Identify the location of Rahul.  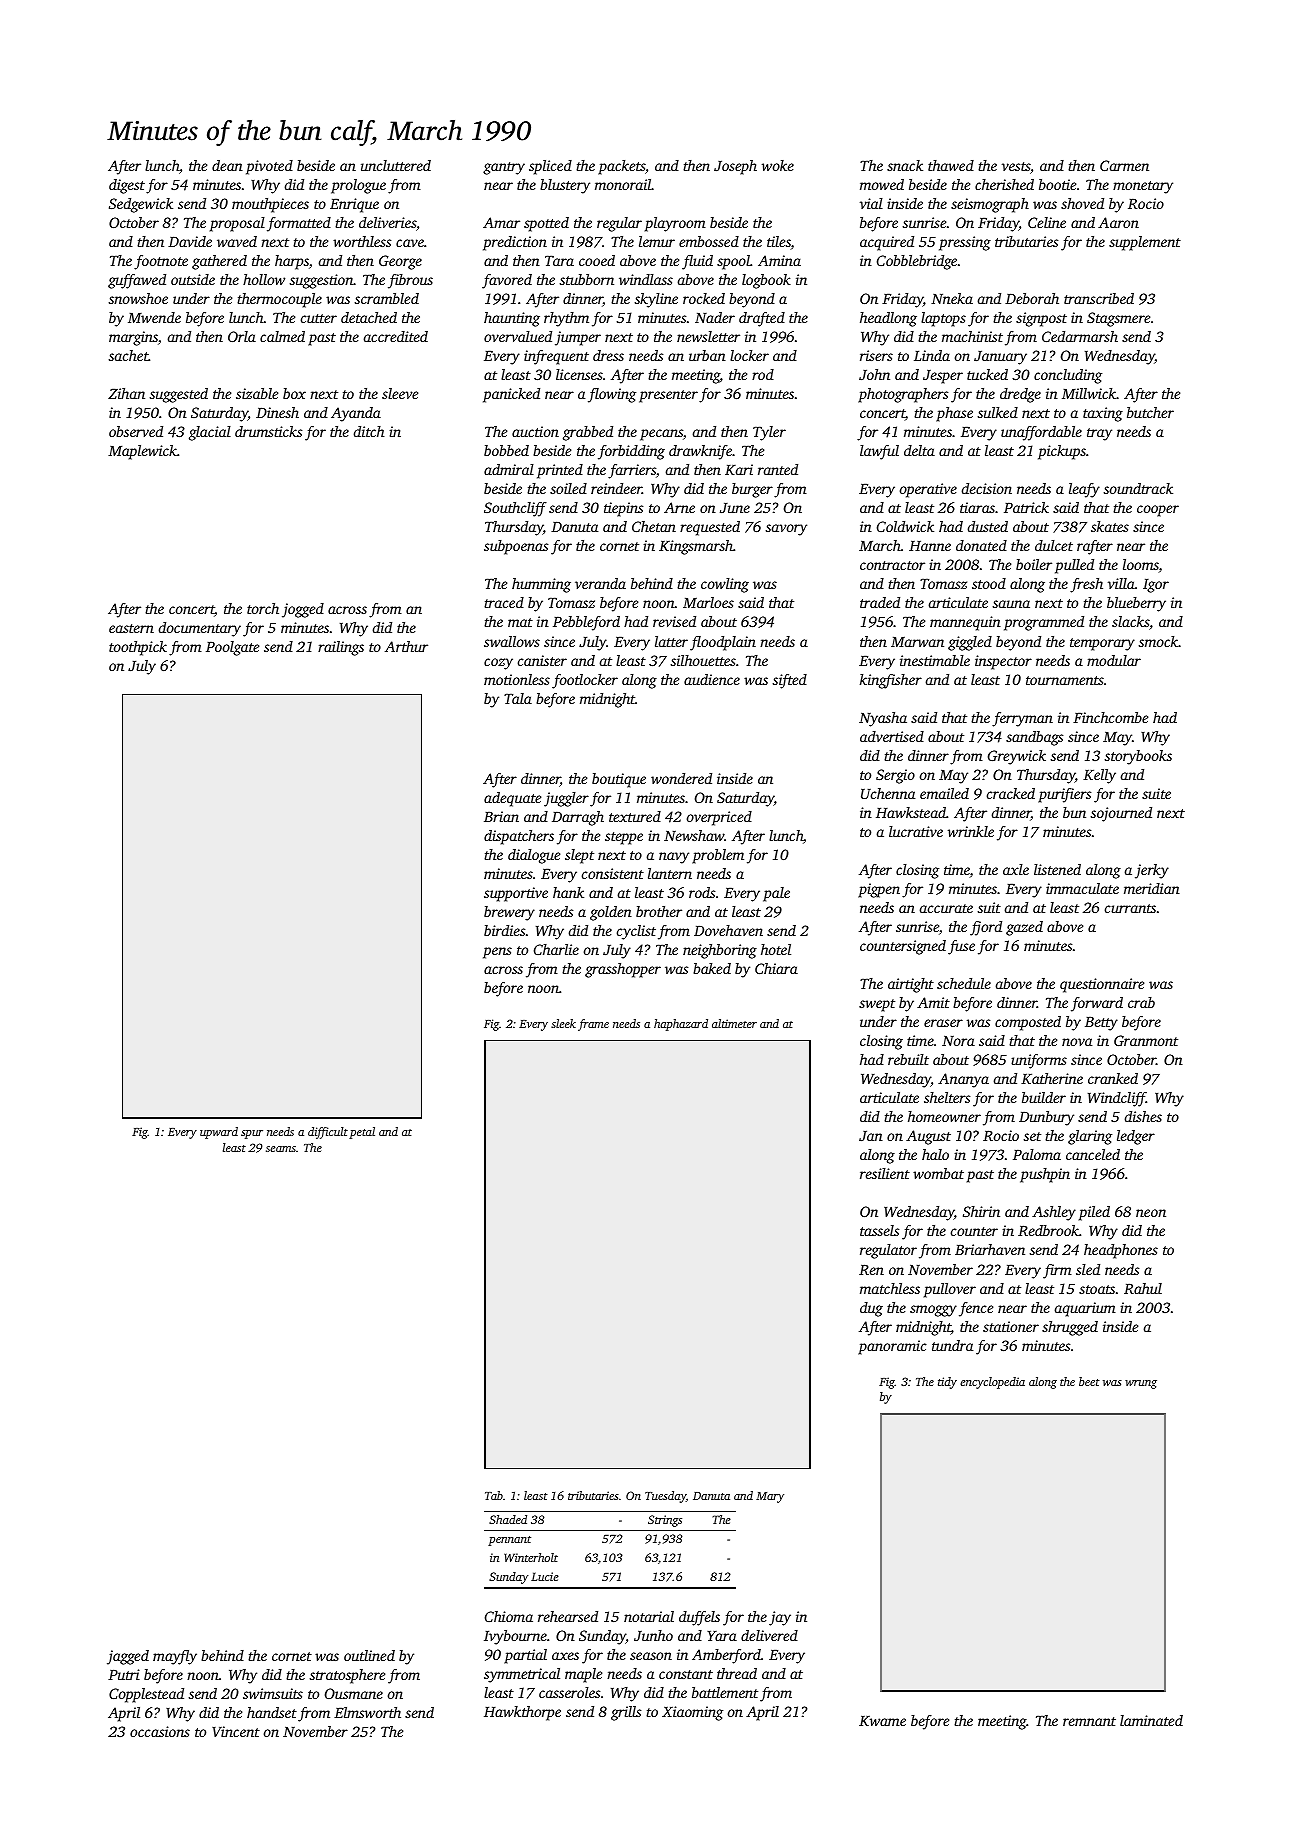
(1143, 1288).
